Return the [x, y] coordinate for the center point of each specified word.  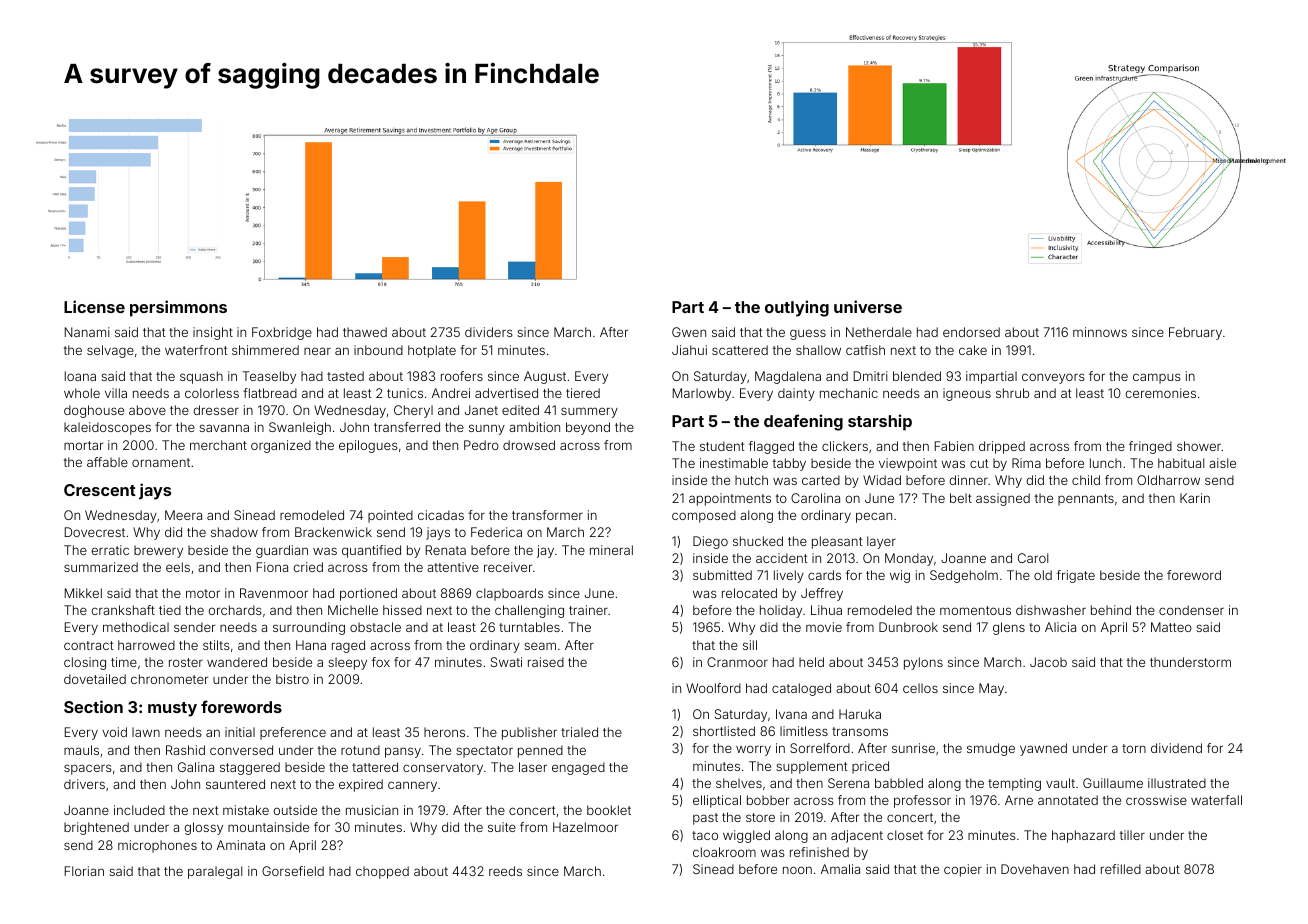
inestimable [734, 463]
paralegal [215, 872]
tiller [1132, 835]
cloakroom [724, 852]
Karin [1195, 498]
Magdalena [788, 377]
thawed [365, 332]
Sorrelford [820, 748]
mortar [83, 445]
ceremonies [1160, 393]
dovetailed [95, 679]
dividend [1176, 748]
